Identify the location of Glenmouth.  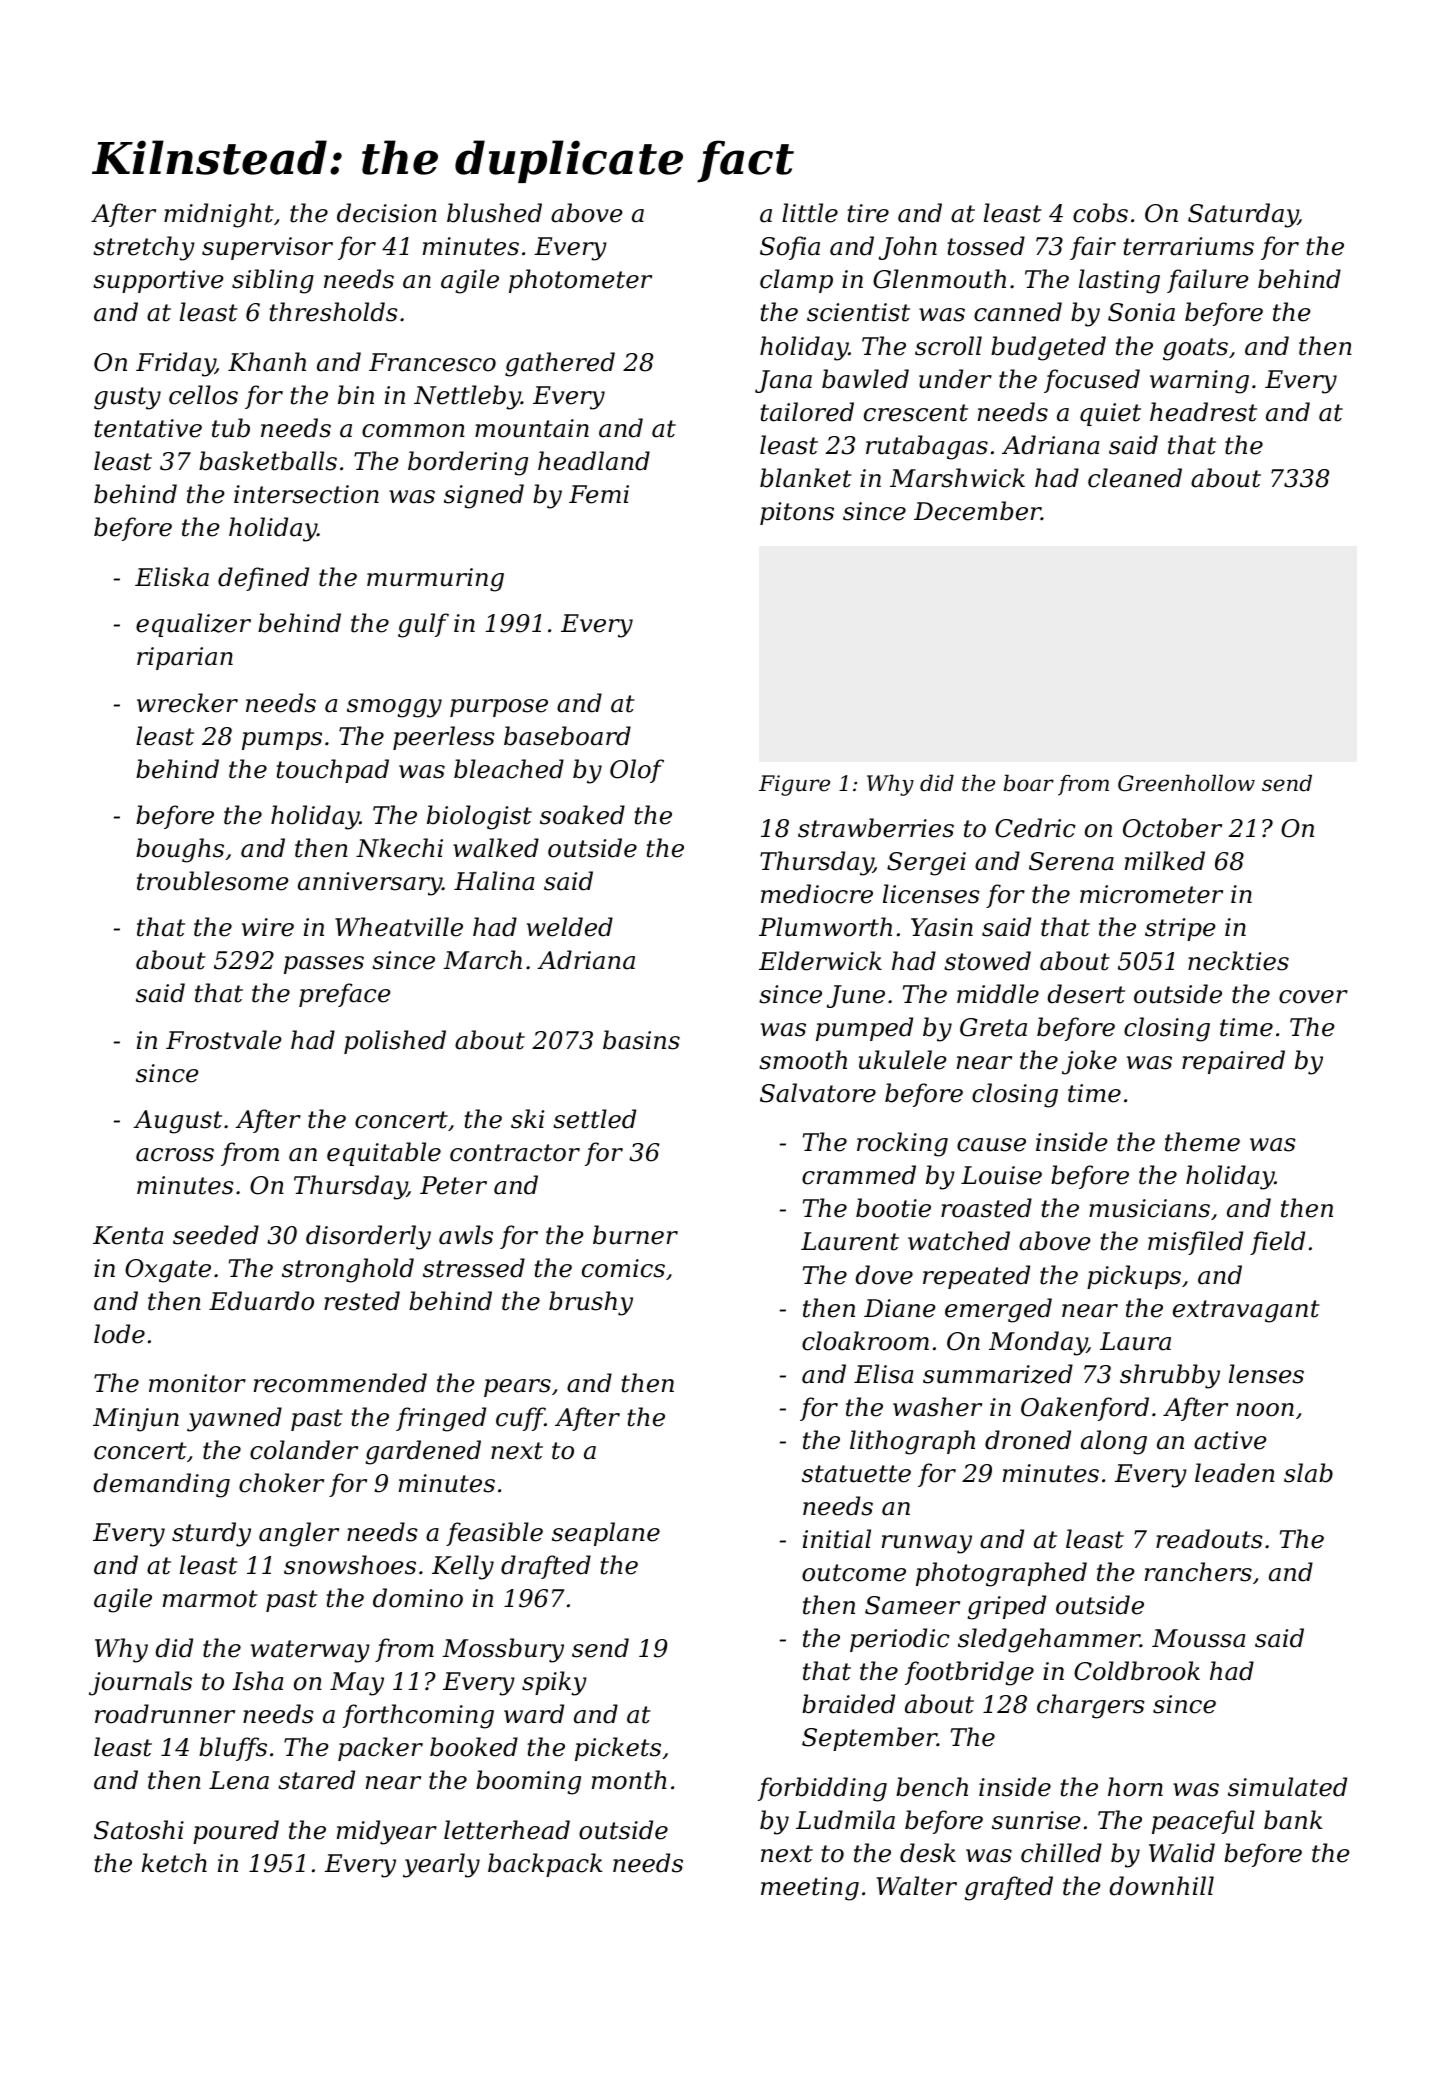
(939, 279).
